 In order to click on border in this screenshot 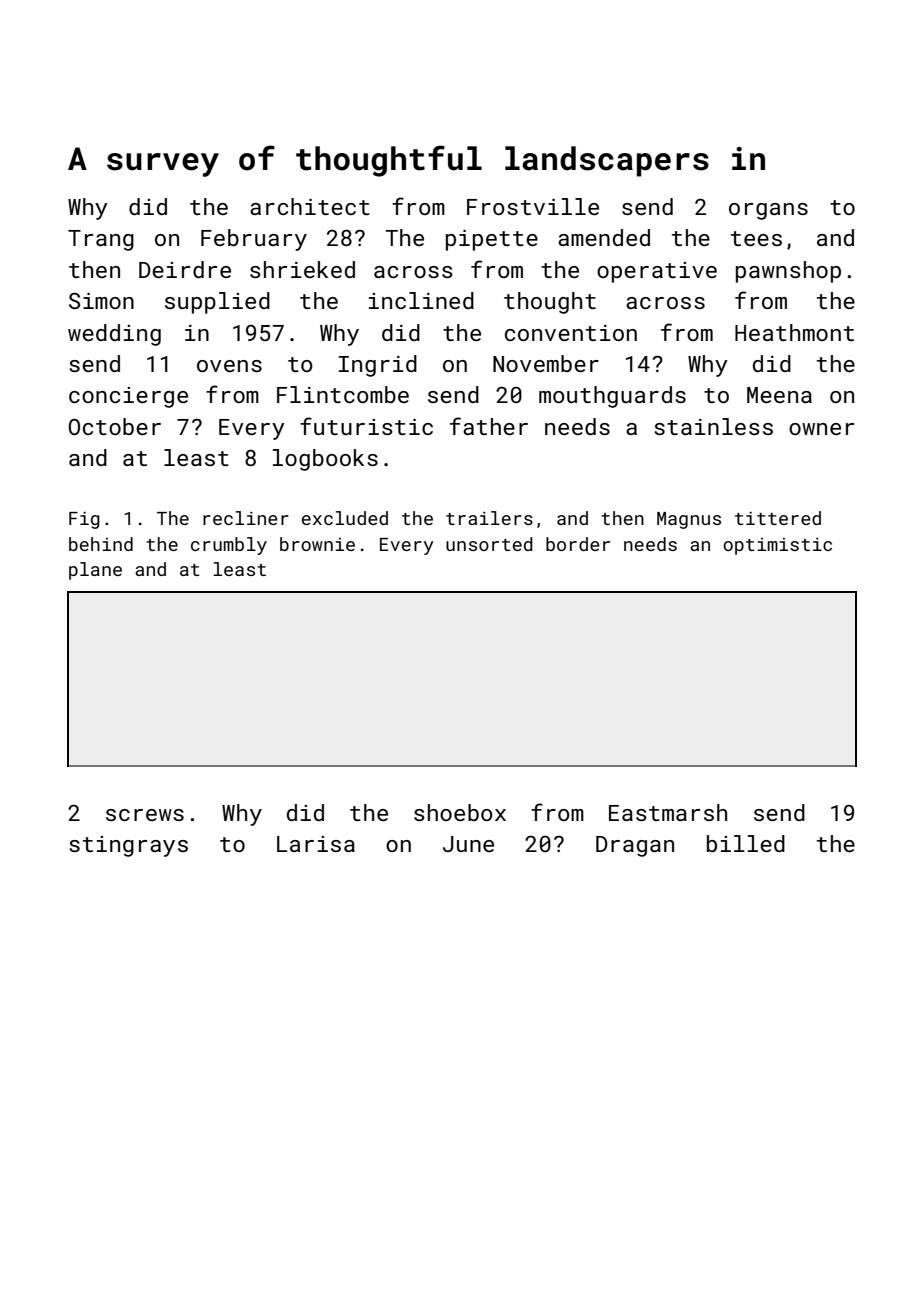, I will do `click(578, 544)`.
